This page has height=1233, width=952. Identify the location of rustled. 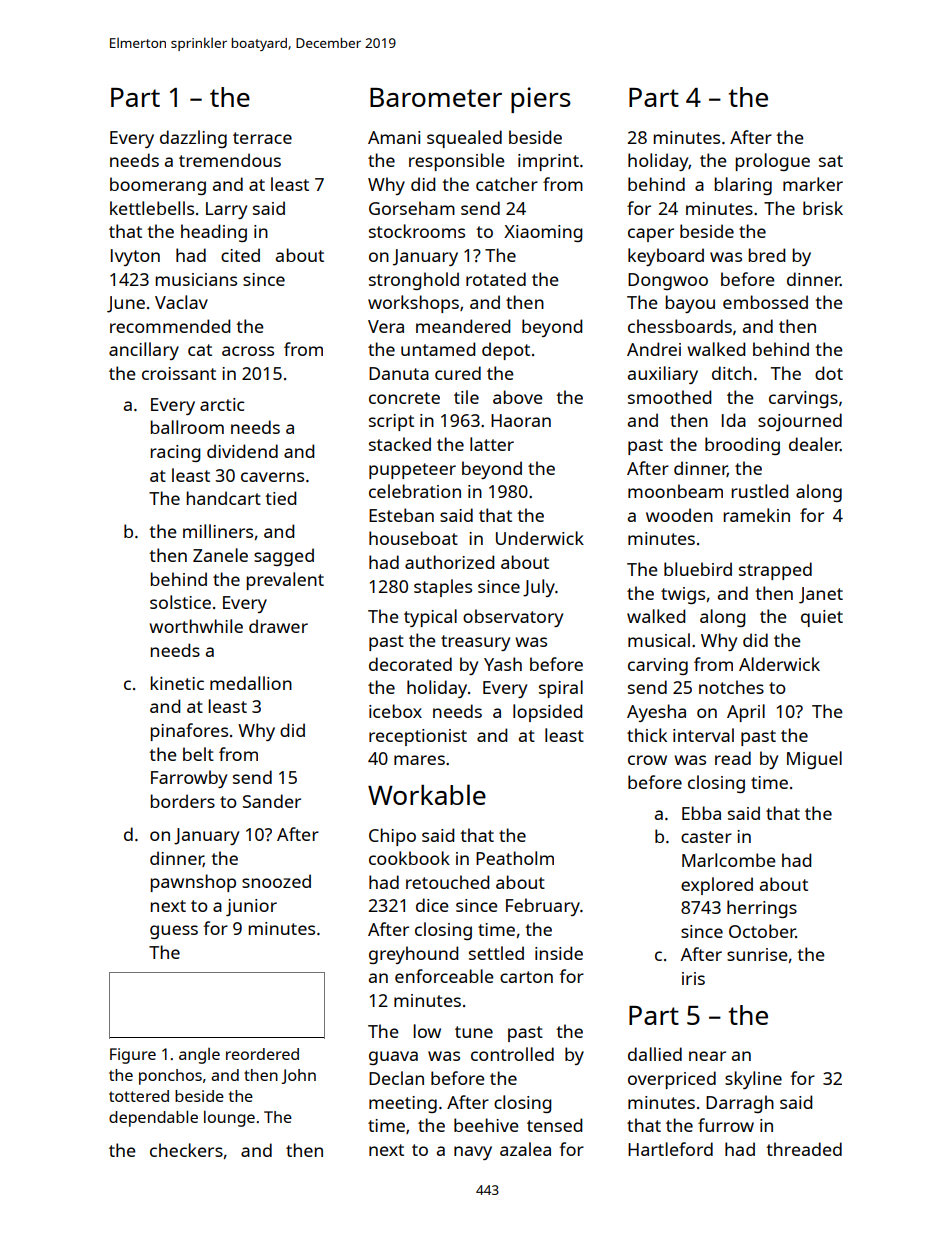
(760, 491).
